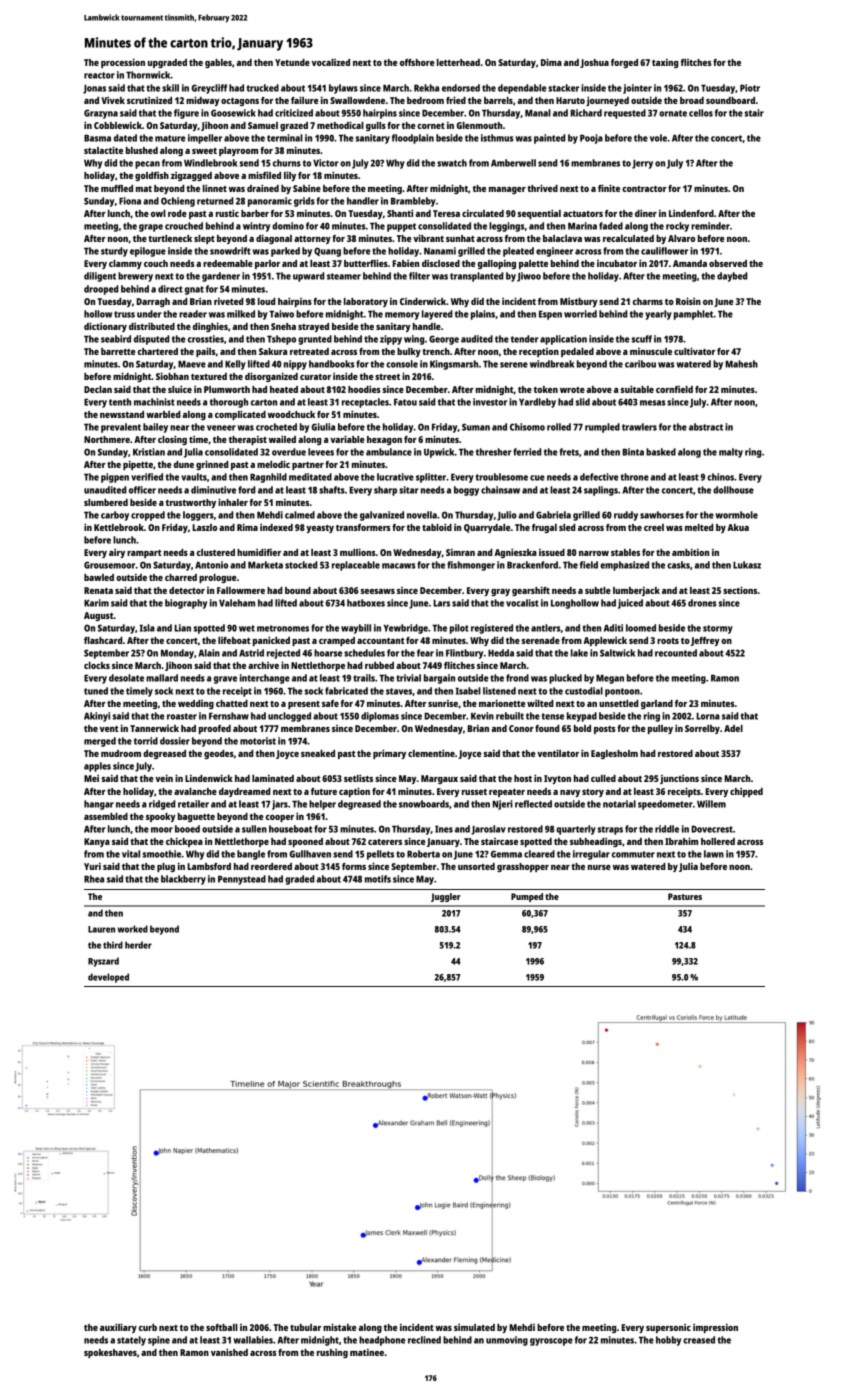 The image size is (849, 1400). Describe the element at coordinates (730, 100) in the image. I see `soundboard` at that location.
